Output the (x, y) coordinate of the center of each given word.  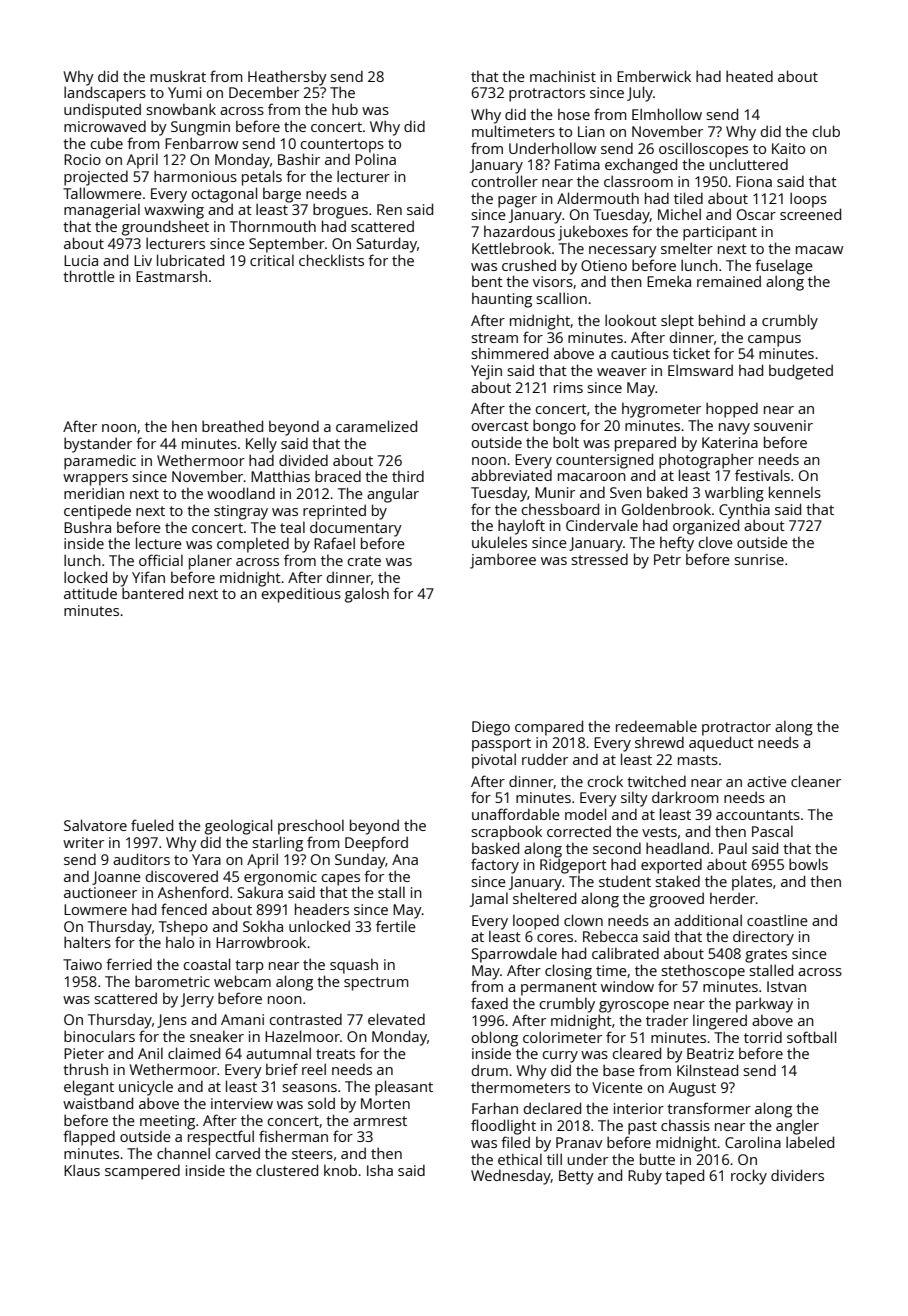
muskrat (178, 76)
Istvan (786, 986)
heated (749, 76)
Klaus (82, 1170)
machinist (563, 76)
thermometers (520, 1087)
